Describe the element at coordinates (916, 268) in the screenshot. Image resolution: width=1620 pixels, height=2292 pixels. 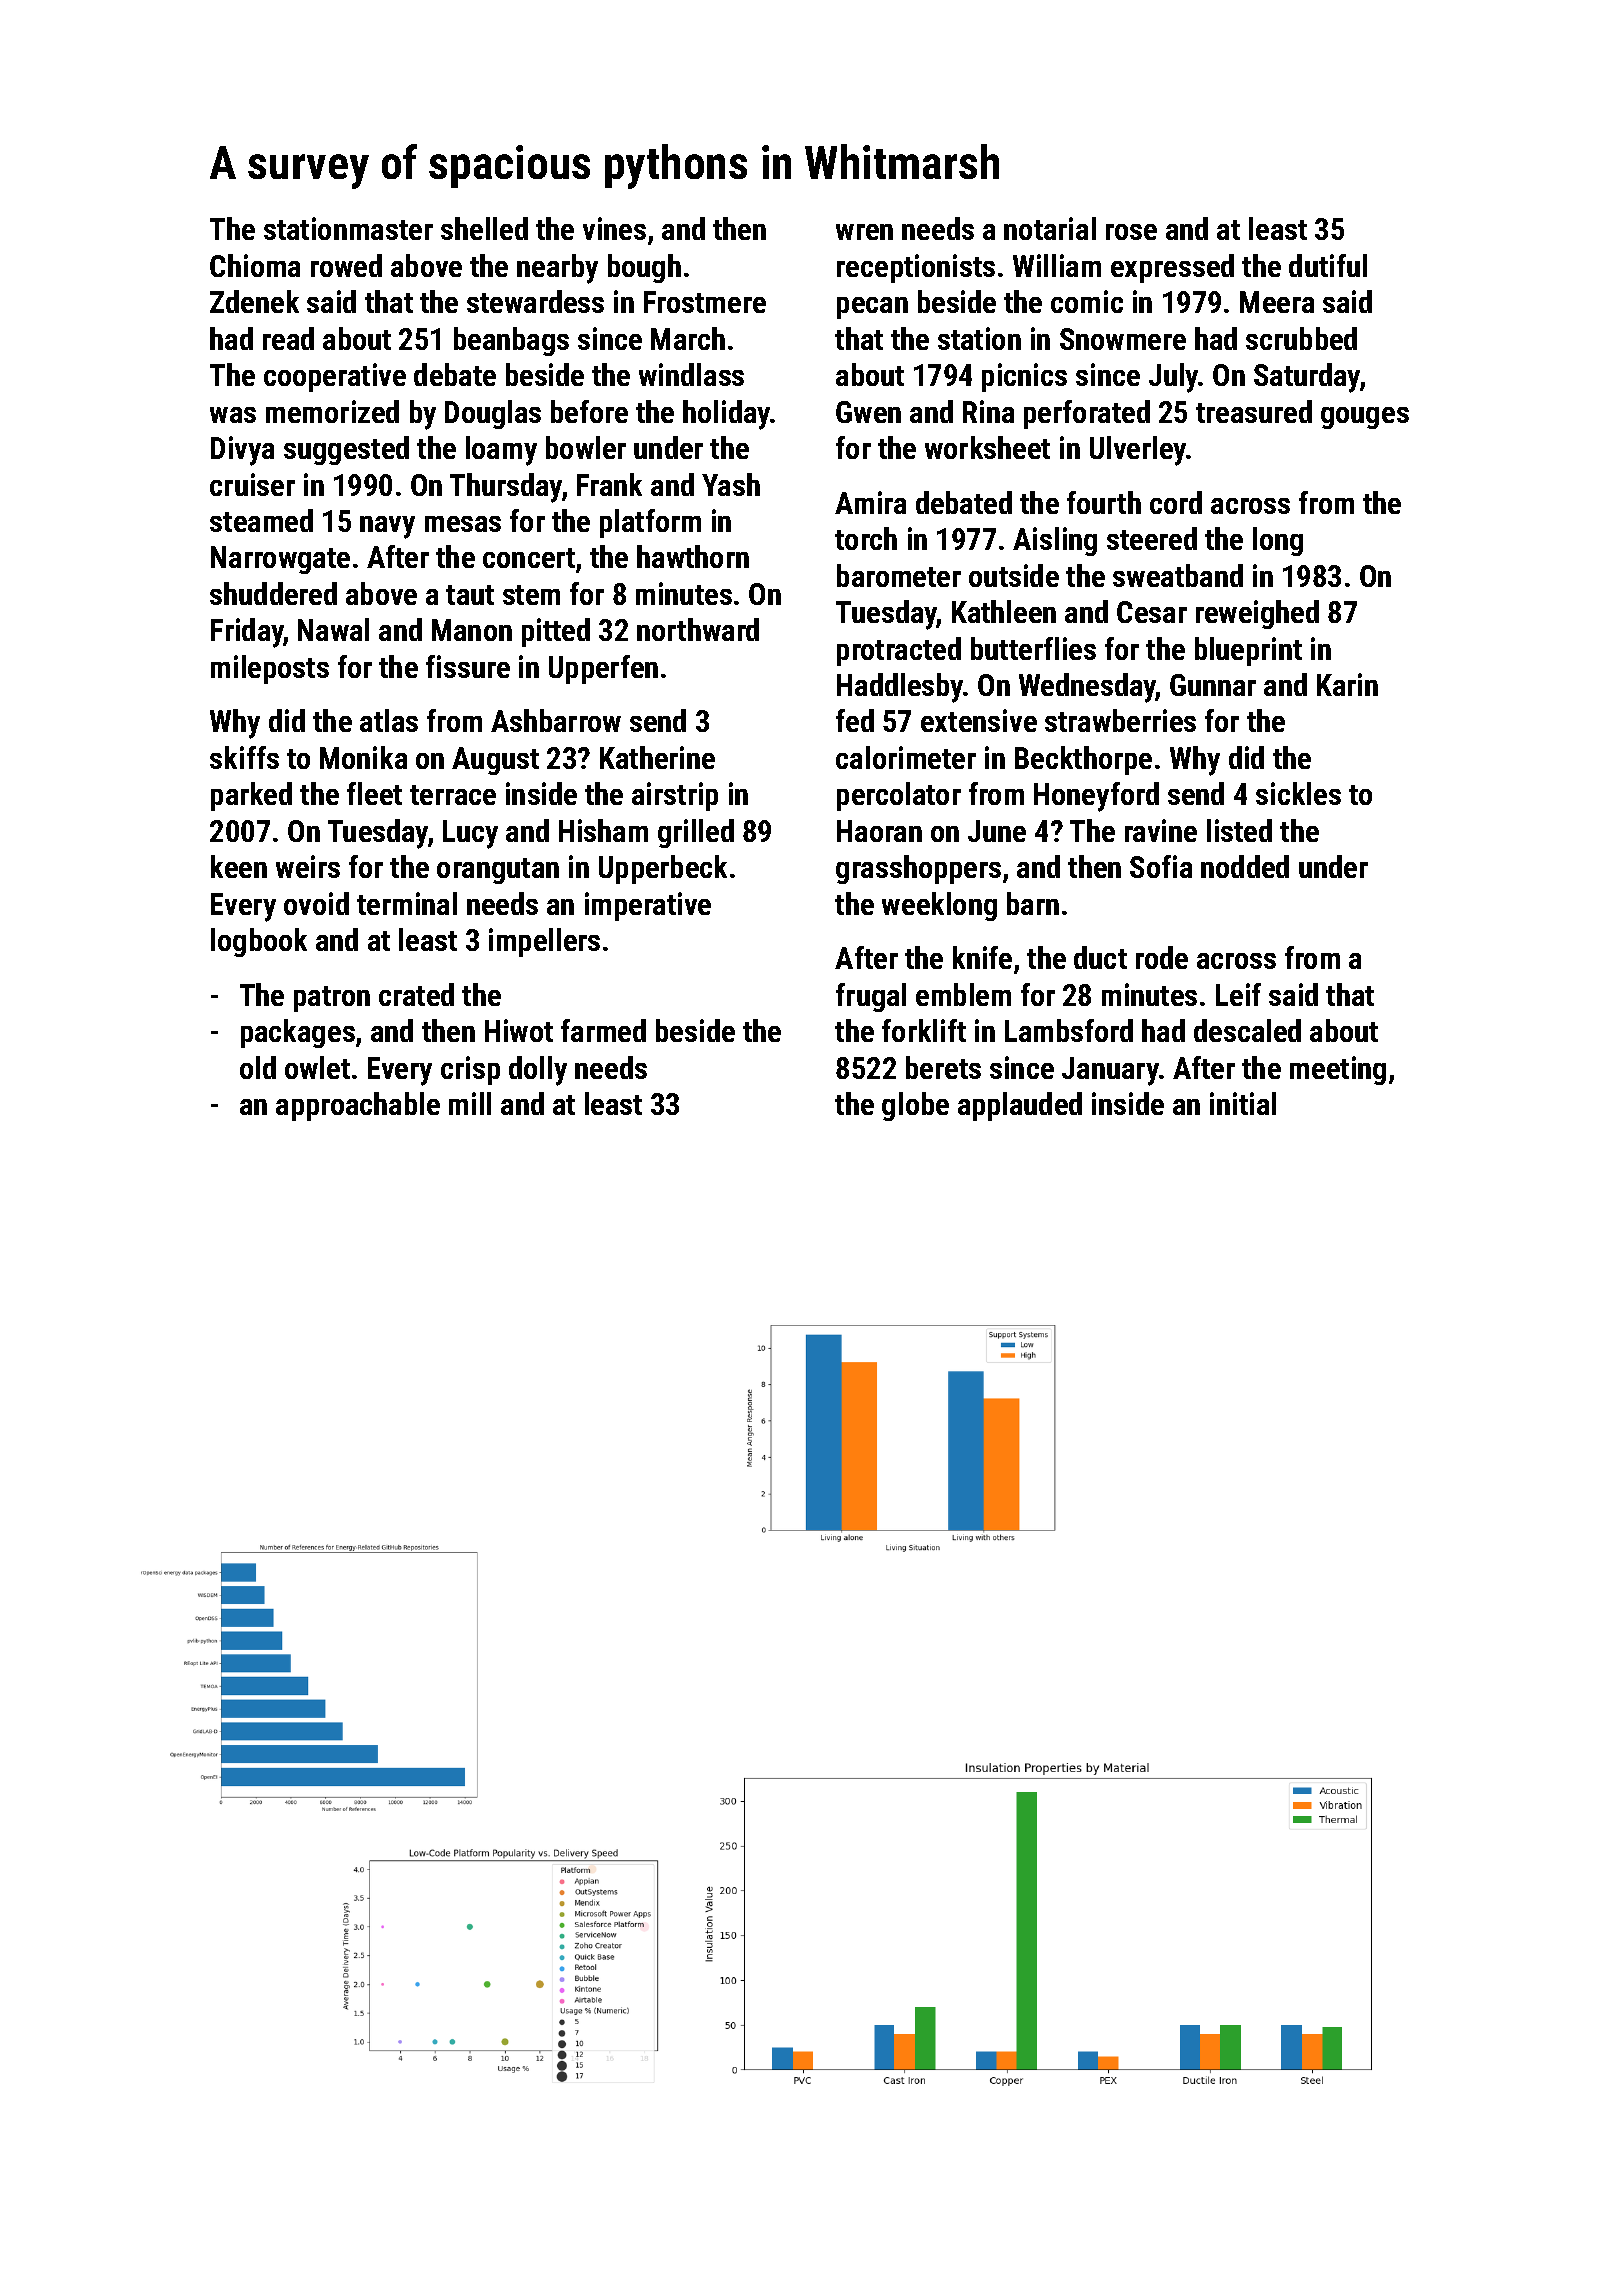
I see `receptionists` at that location.
